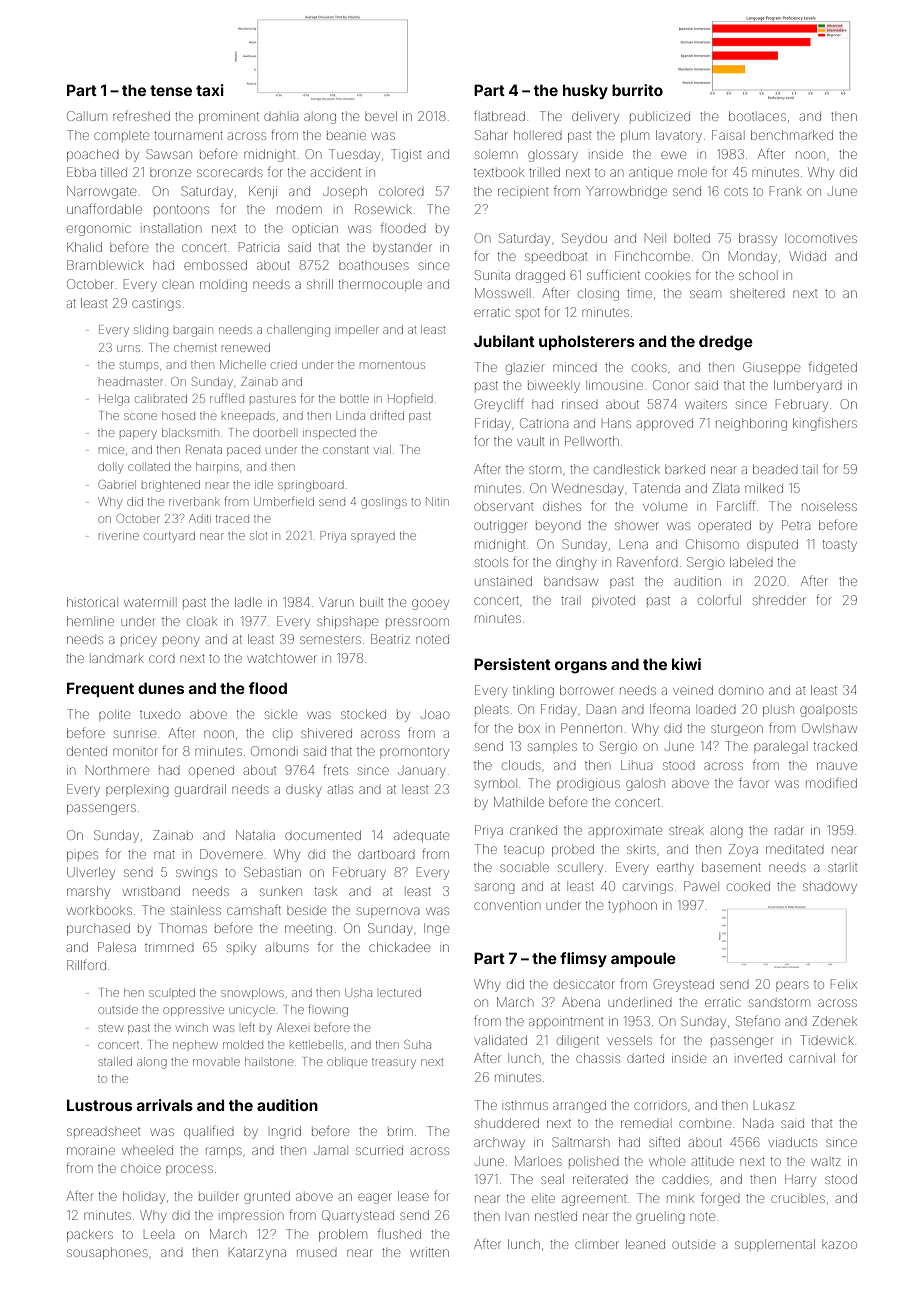 The width and height of the screenshot is (924, 1308). I want to click on written, so click(429, 1252).
